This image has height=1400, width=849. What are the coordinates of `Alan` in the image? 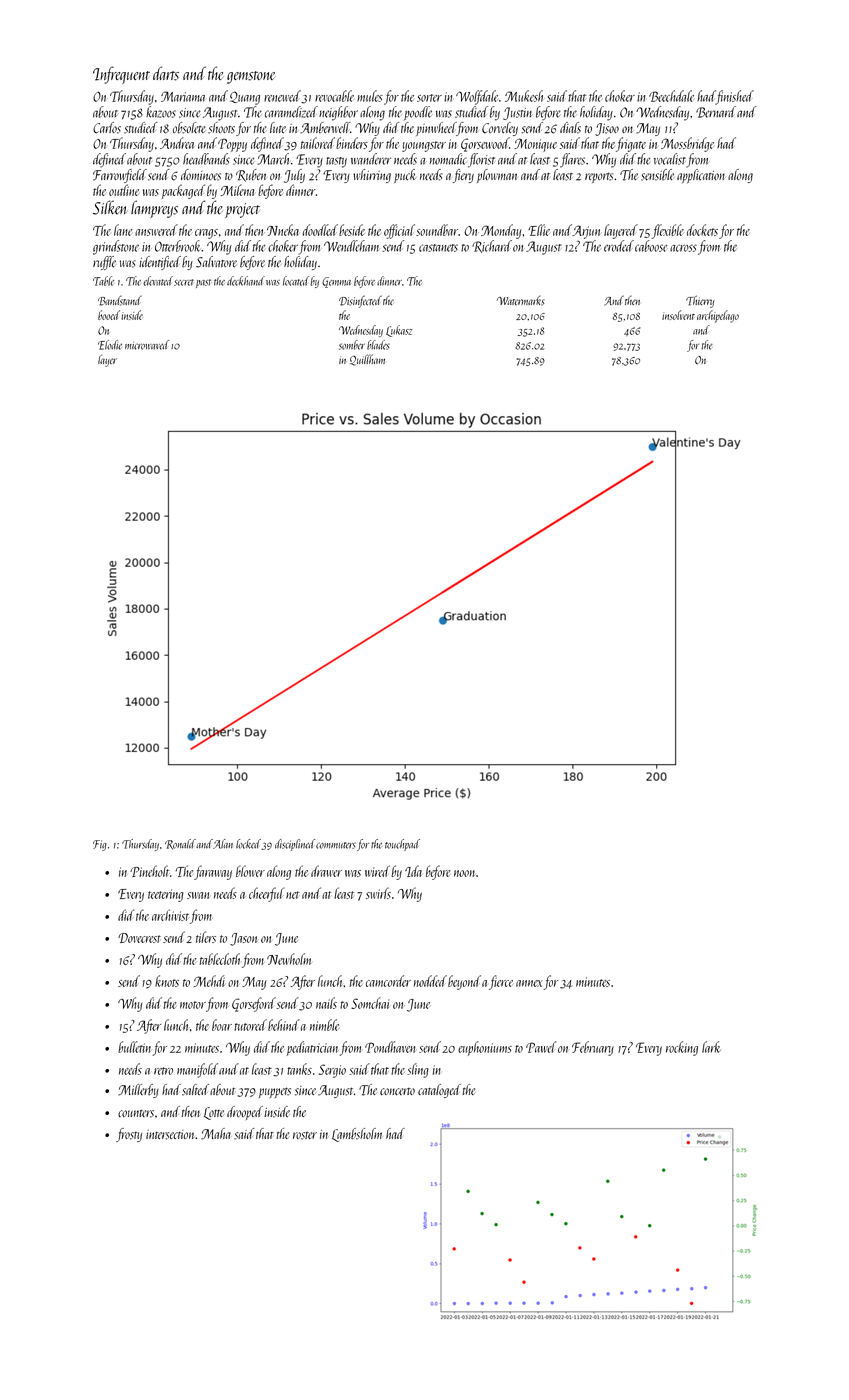 It's located at (223, 844).
